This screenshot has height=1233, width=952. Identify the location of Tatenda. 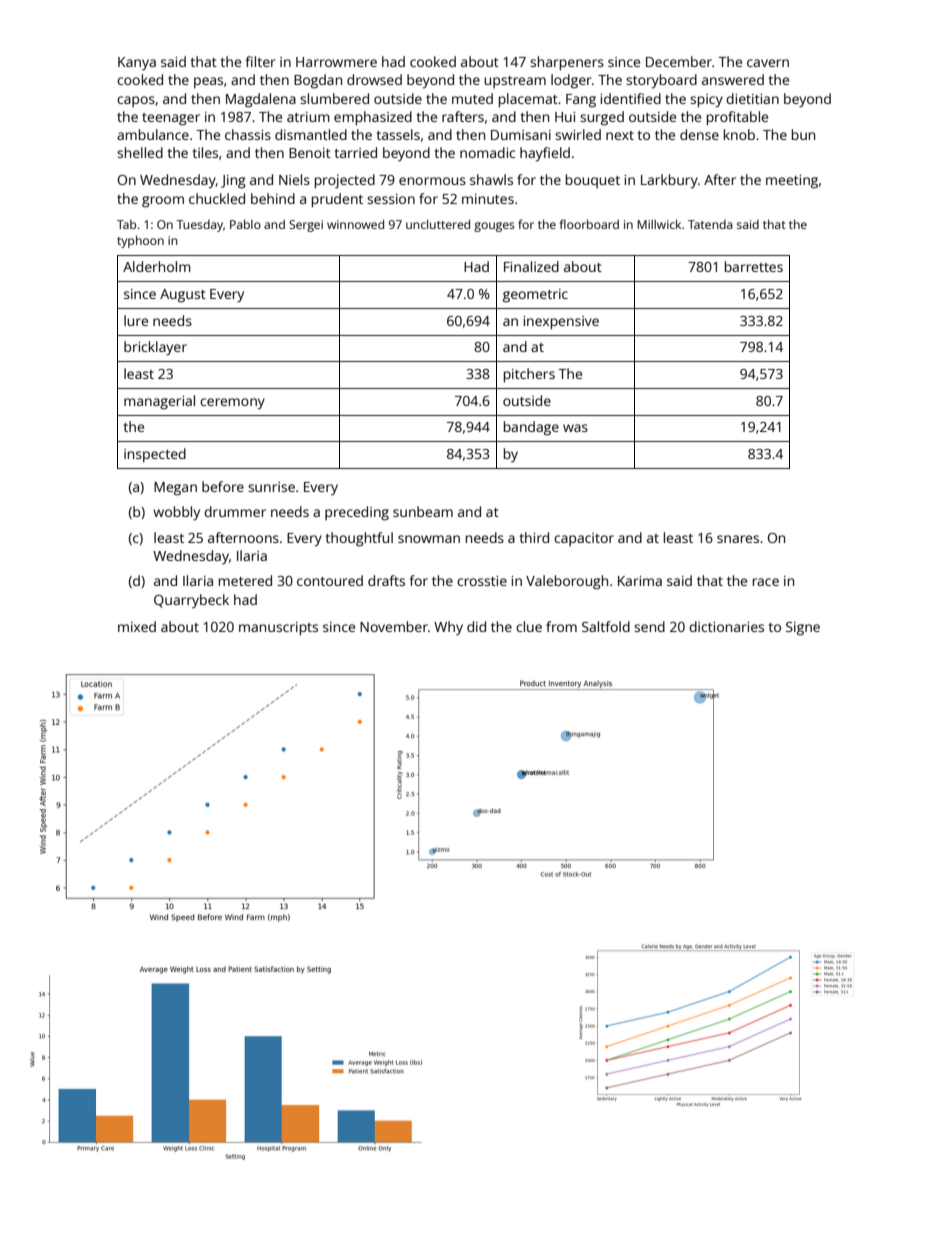
(710, 224).
